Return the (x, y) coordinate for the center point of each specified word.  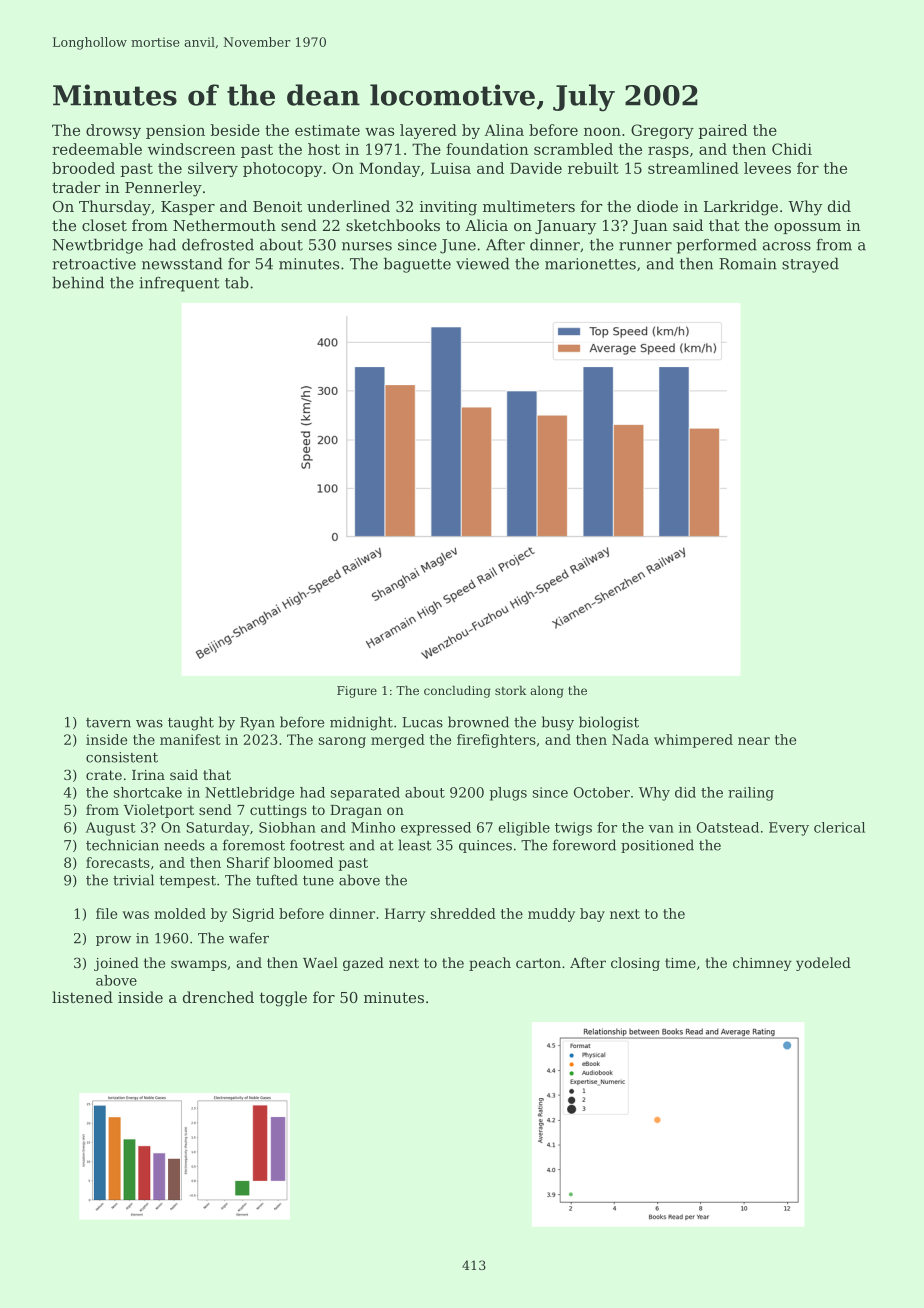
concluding (457, 692)
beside (235, 130)
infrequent (179, 284)
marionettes (590, 264)
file (106, 913)
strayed (810, 265)
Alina (504, 130)
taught (191, 723)
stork (511, 690)
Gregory (662, 131)
